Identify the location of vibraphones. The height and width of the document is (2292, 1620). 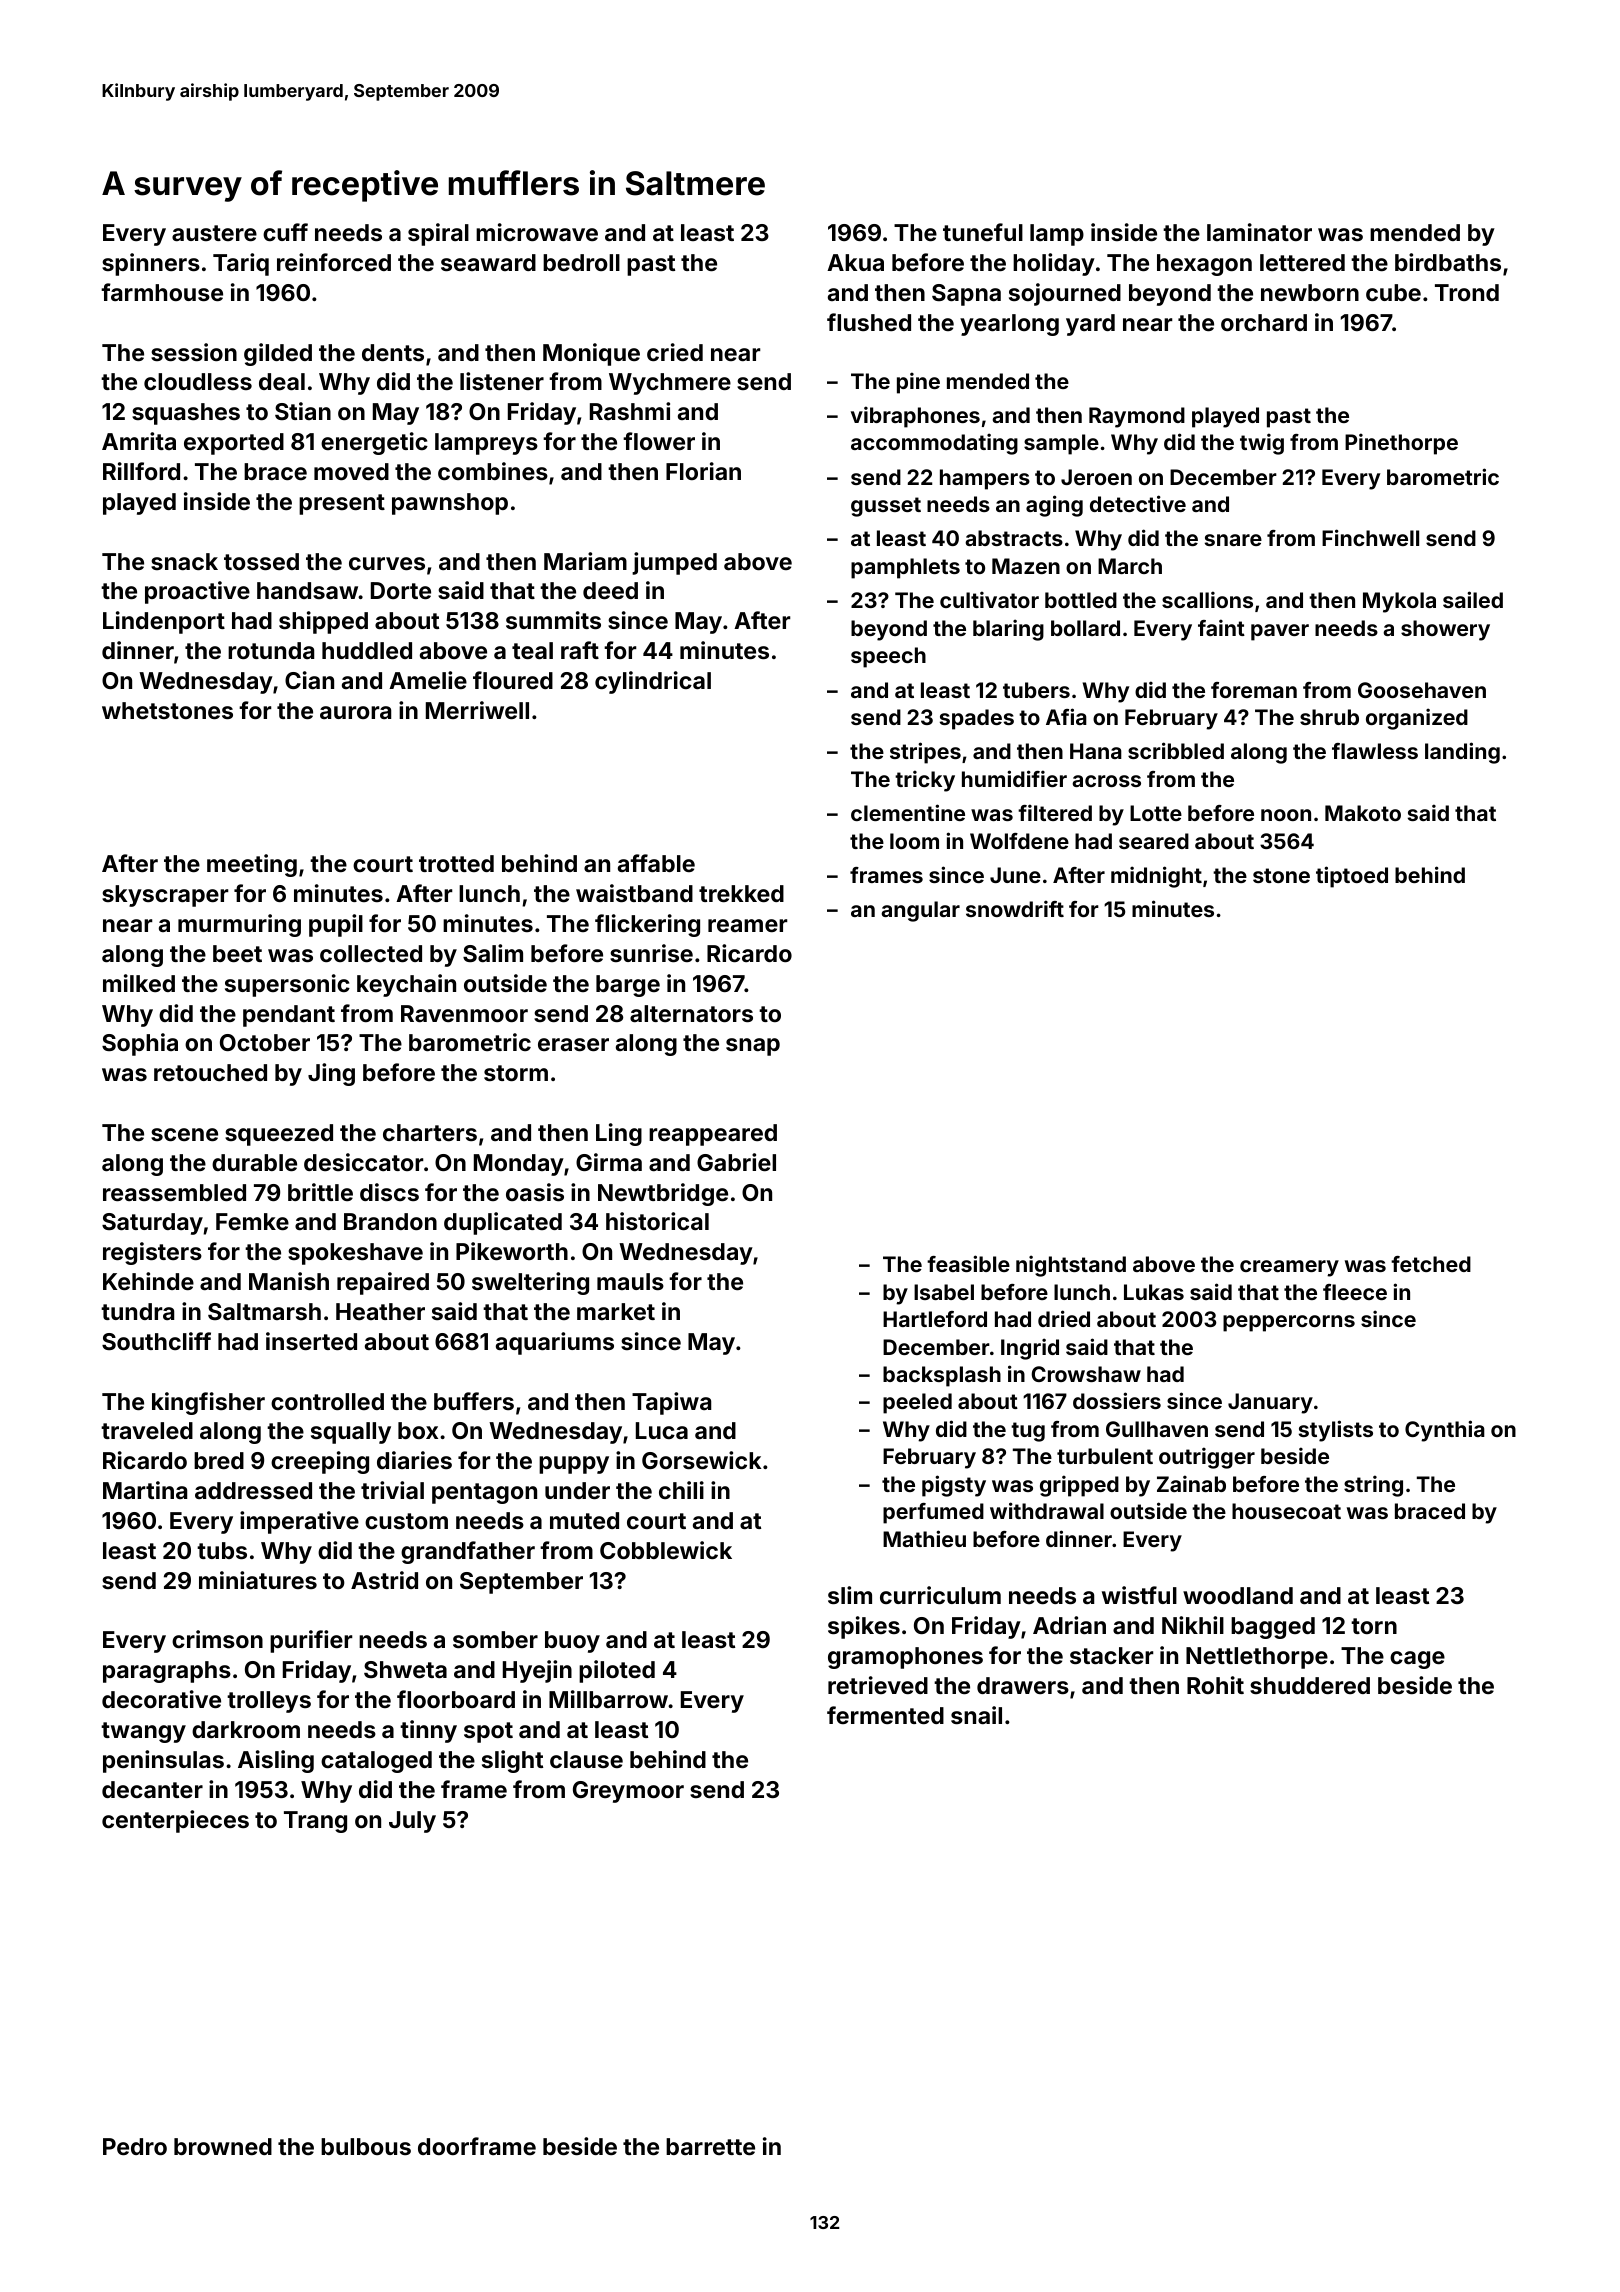
(915, 417).
